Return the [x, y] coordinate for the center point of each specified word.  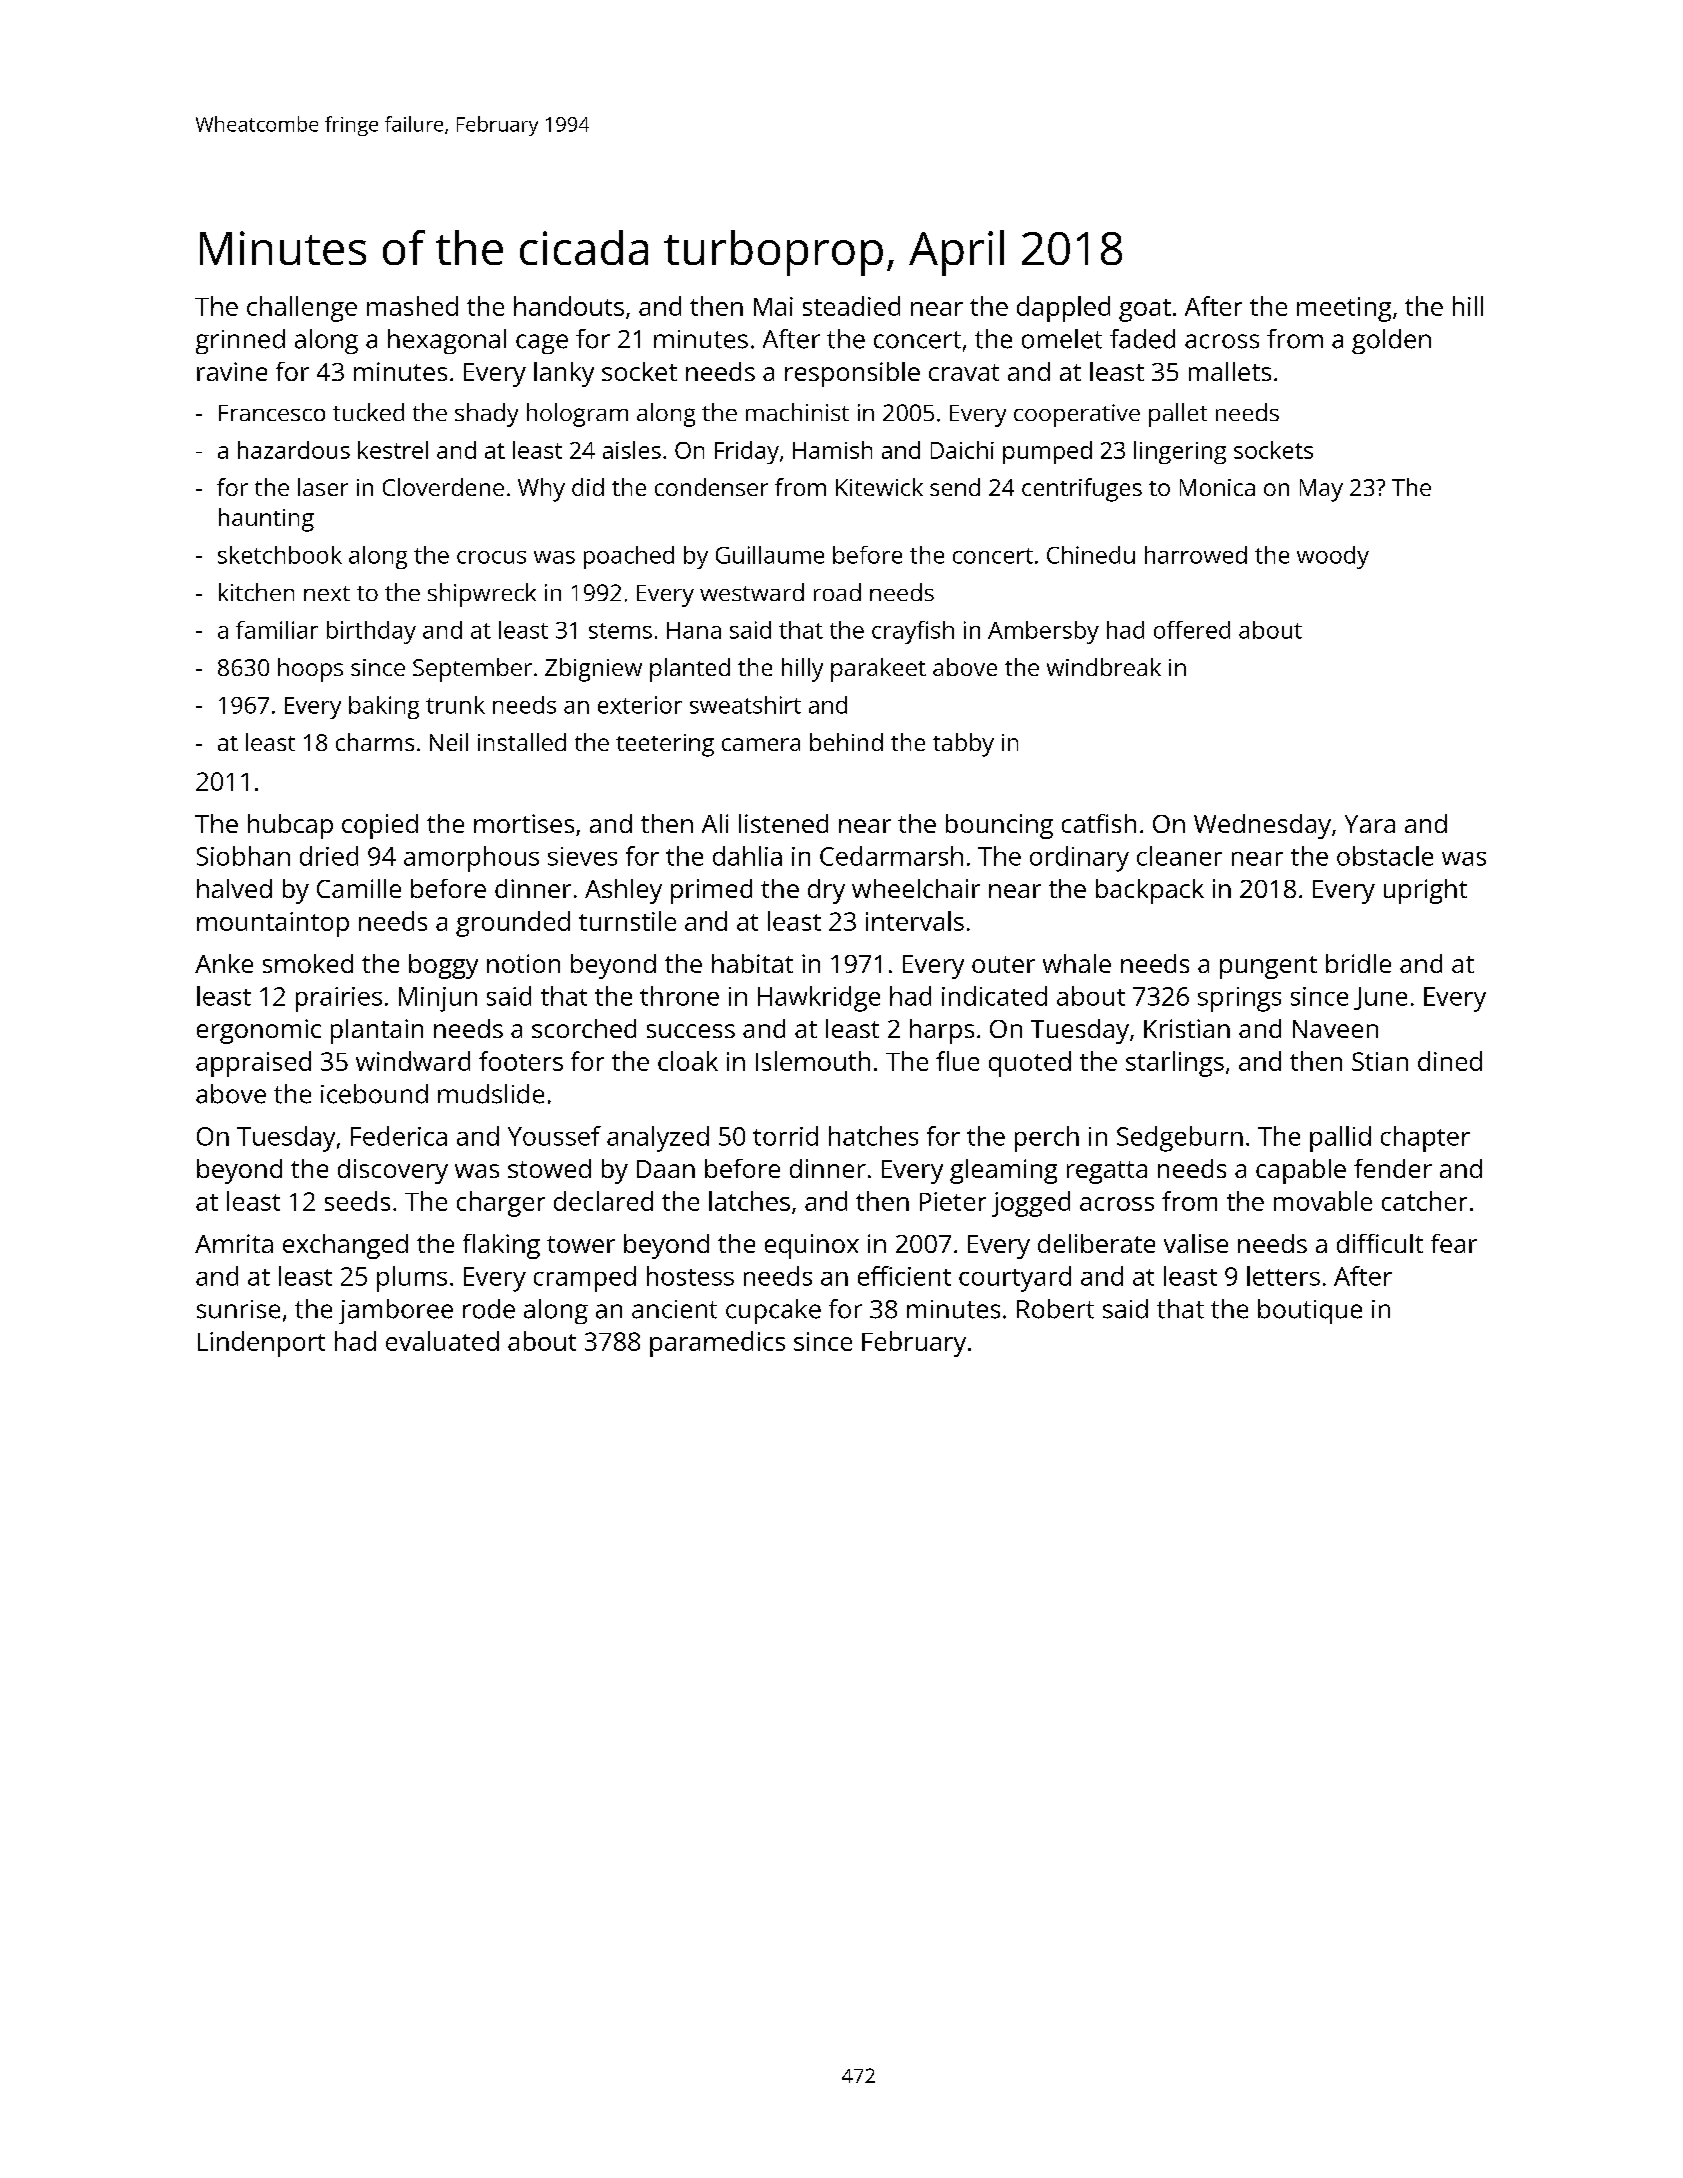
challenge [302, 309]
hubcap [290, 826]
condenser [711, 487]
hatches [873, 1136]
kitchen [256, 592]
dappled [1063, 309]
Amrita [234, 1243]
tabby [963, 745]
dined [1450, 1061]
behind [846, 742]
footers [521, 1061]
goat [1145, 310]
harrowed [1196, 555]
